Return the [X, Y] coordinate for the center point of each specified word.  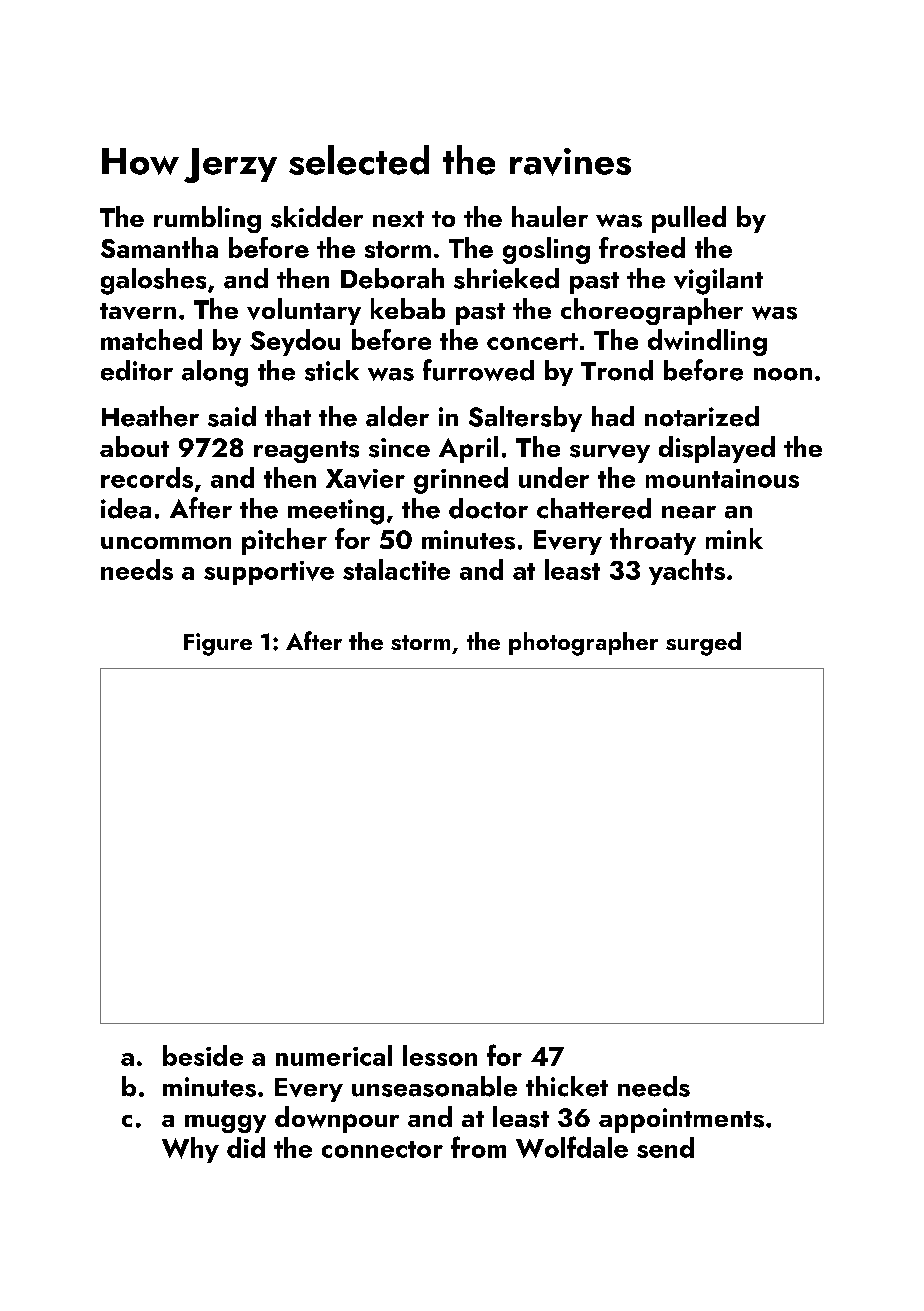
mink [734, 538]
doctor [488, 508]
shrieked [506, 278]
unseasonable [434, 1086]
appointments [681, 1120]
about [134, 446]
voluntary [304, 311]
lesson [440, 1055]
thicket [567, 1086]
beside [203, 1055]
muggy [225, 1124]
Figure [218, 644]
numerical [334, 1055]
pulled [689, 219]
